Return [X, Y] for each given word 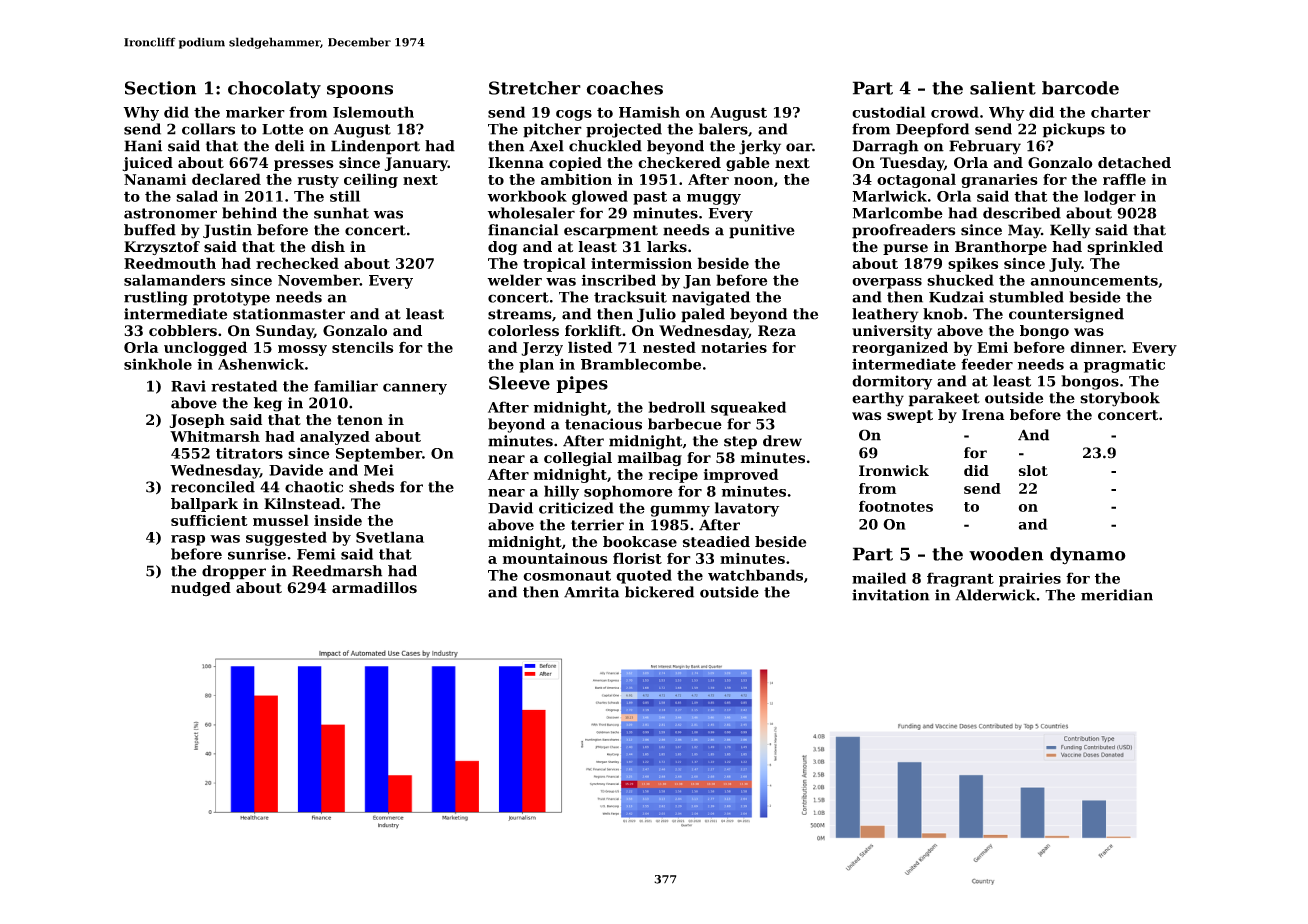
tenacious [603, 424]
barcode [1080, 88]
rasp [188, 540]
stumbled [1026, 297]
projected [624, 130]
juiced [147, 164]
